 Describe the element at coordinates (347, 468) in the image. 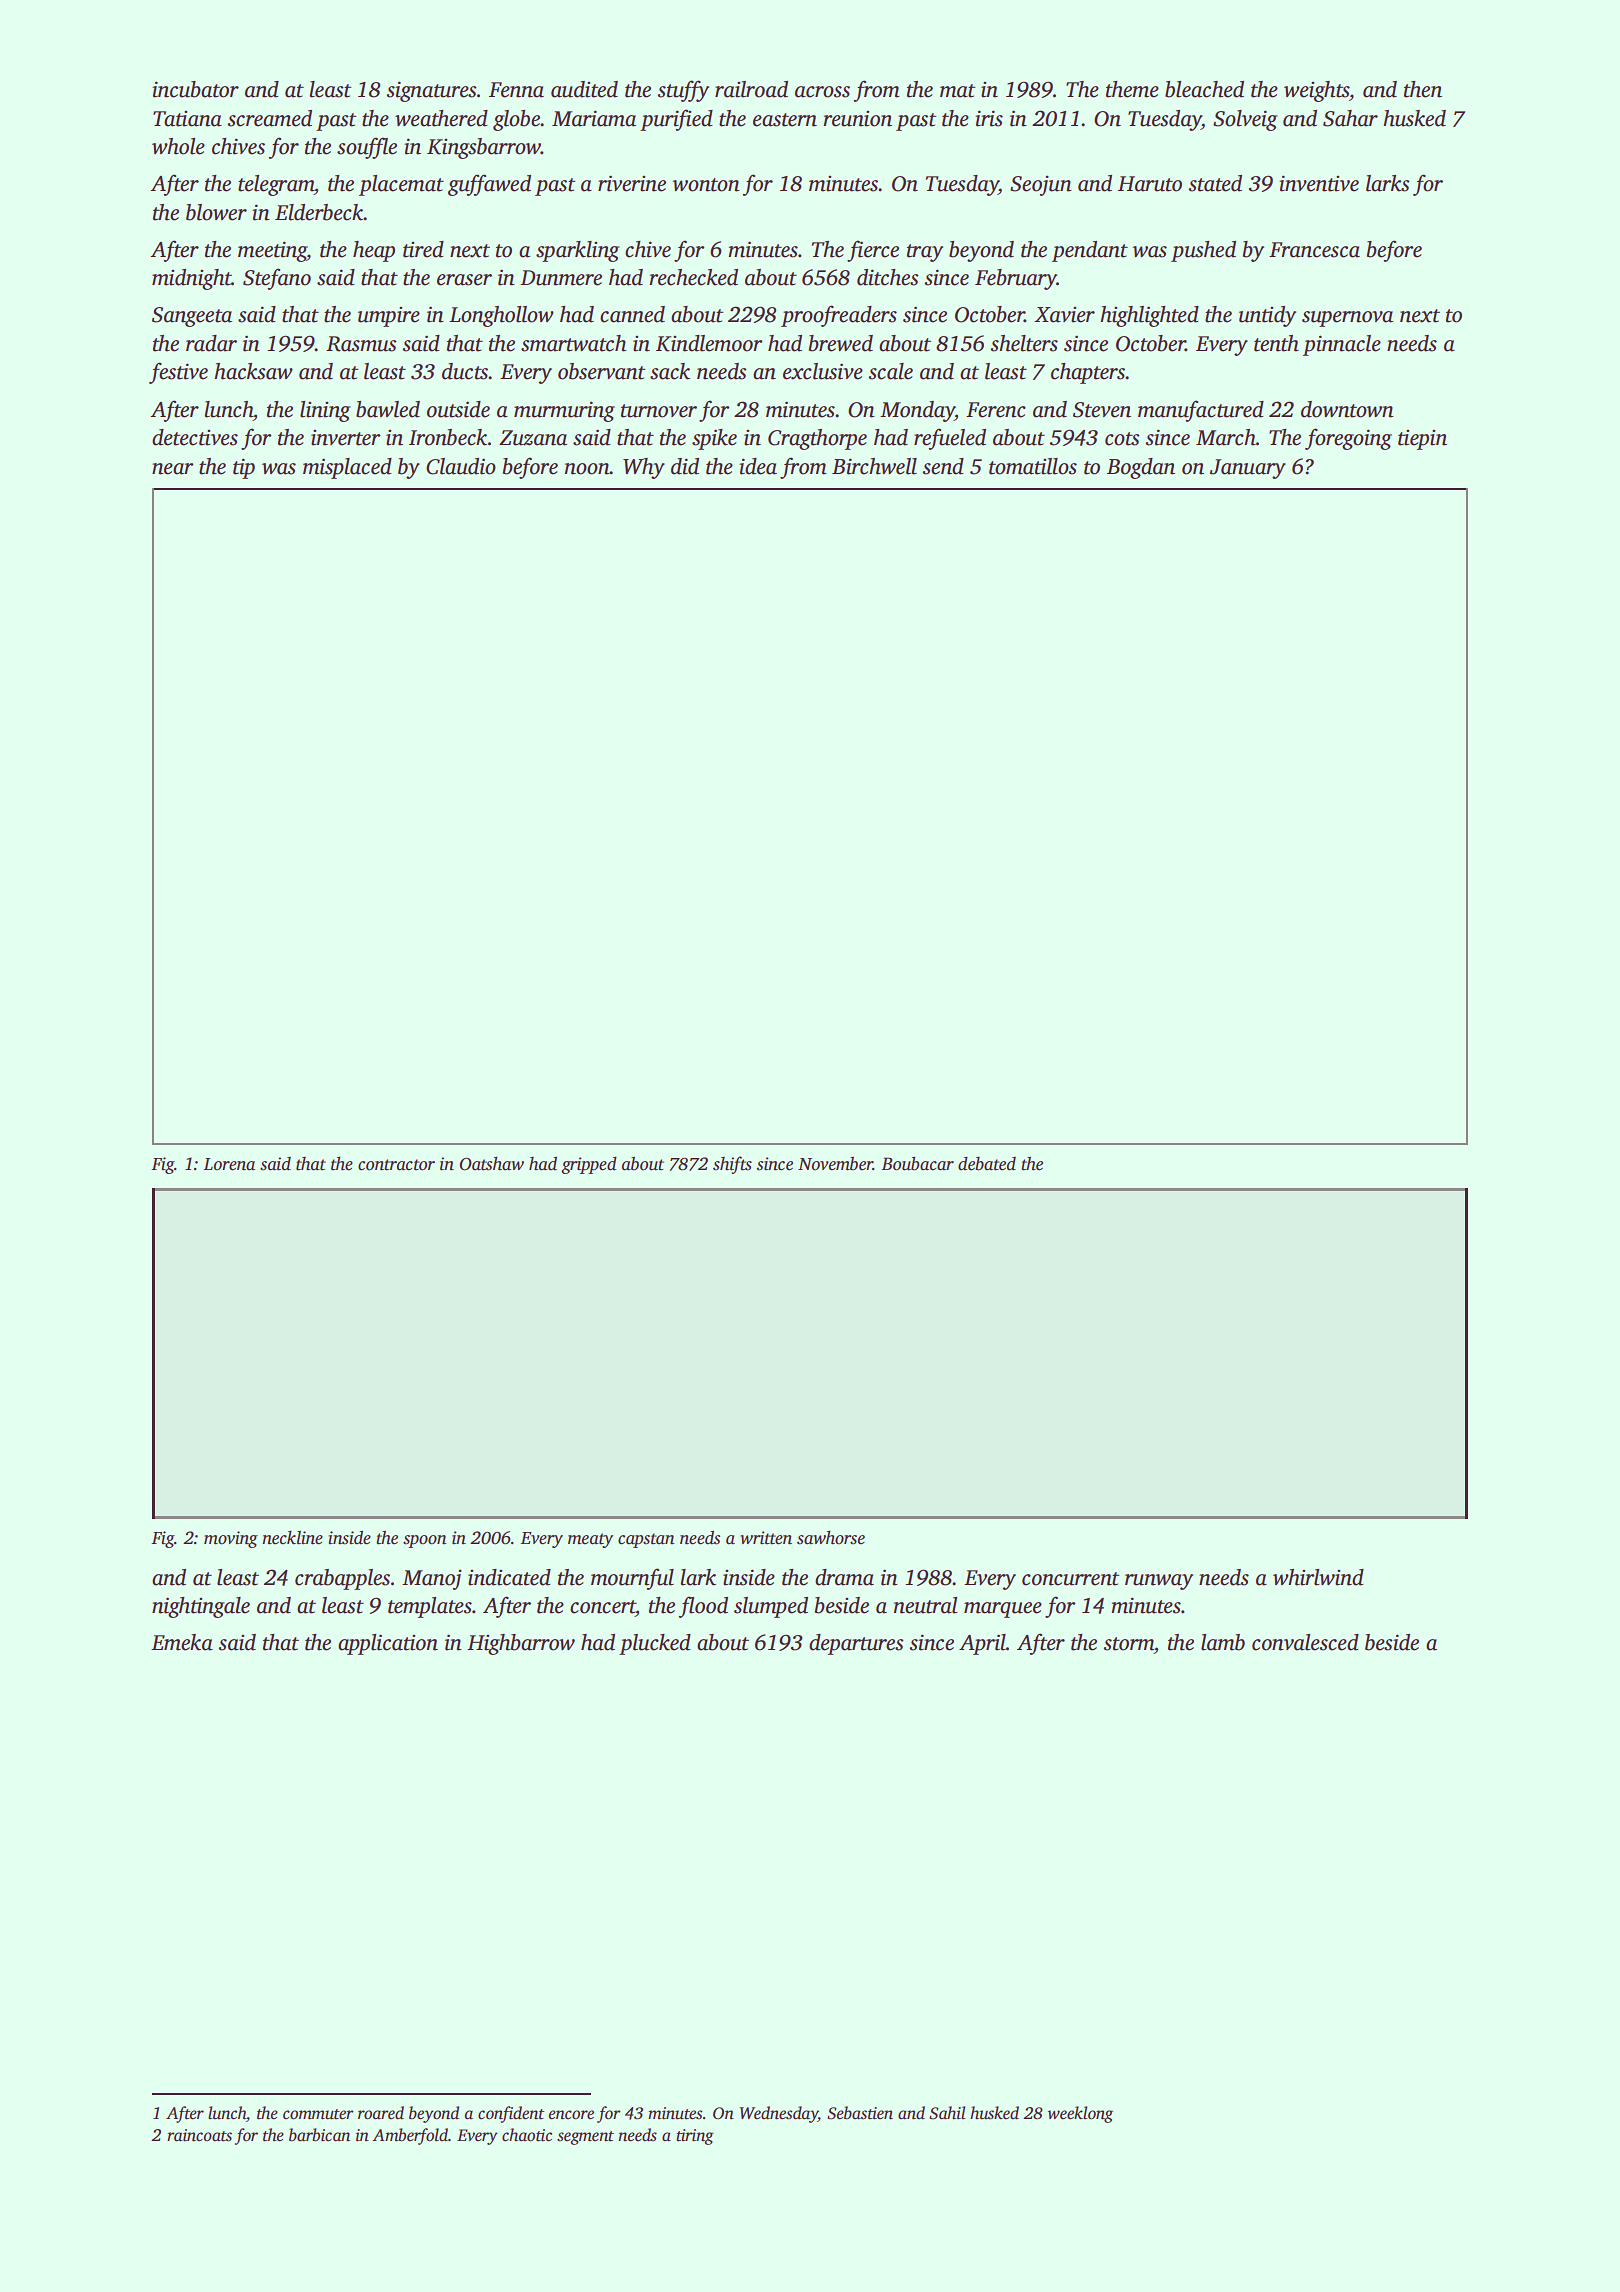

I see `misplaced` at that location.
